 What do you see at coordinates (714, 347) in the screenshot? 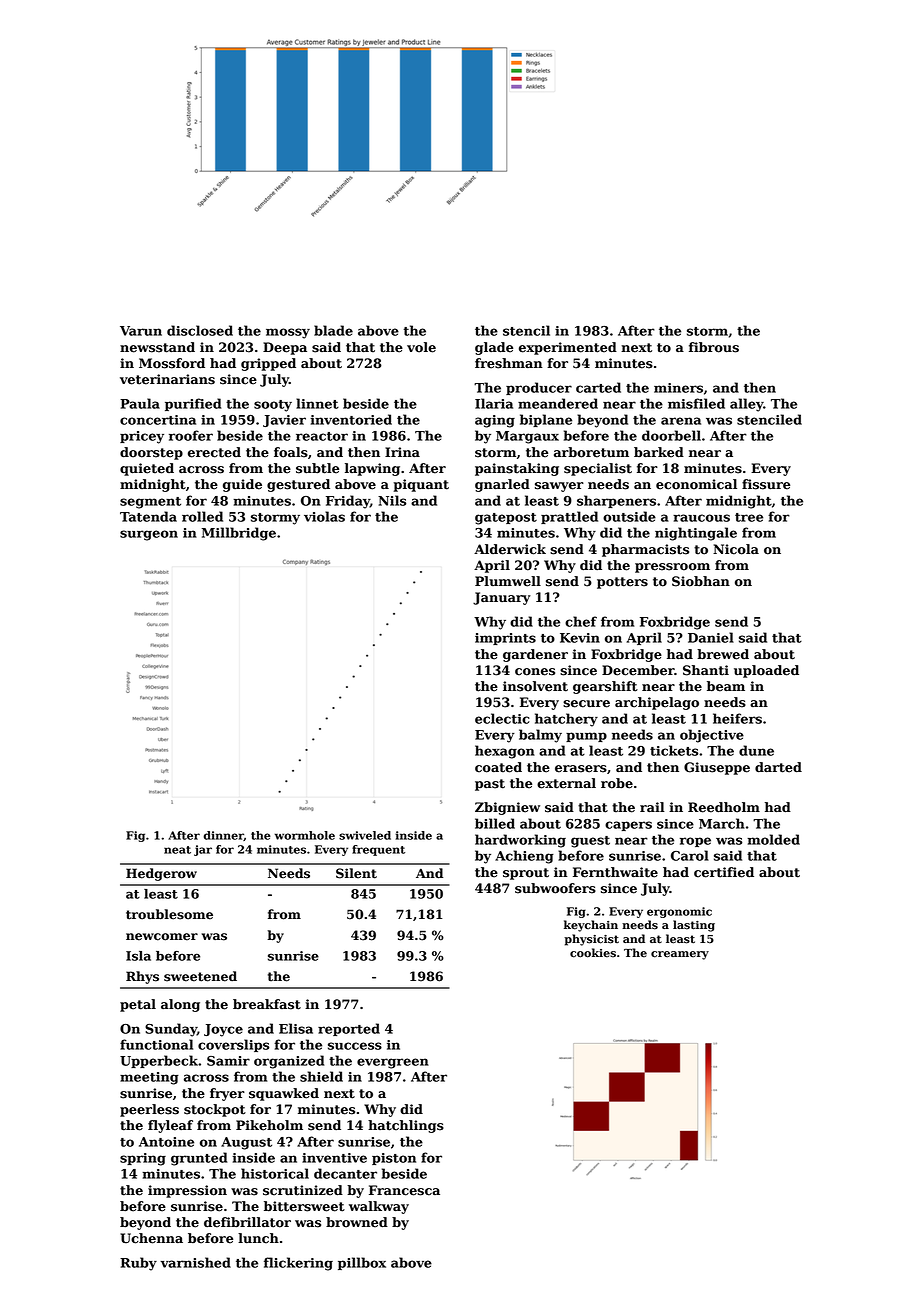
I see `fibrous` at bounding box center [714, 347].
